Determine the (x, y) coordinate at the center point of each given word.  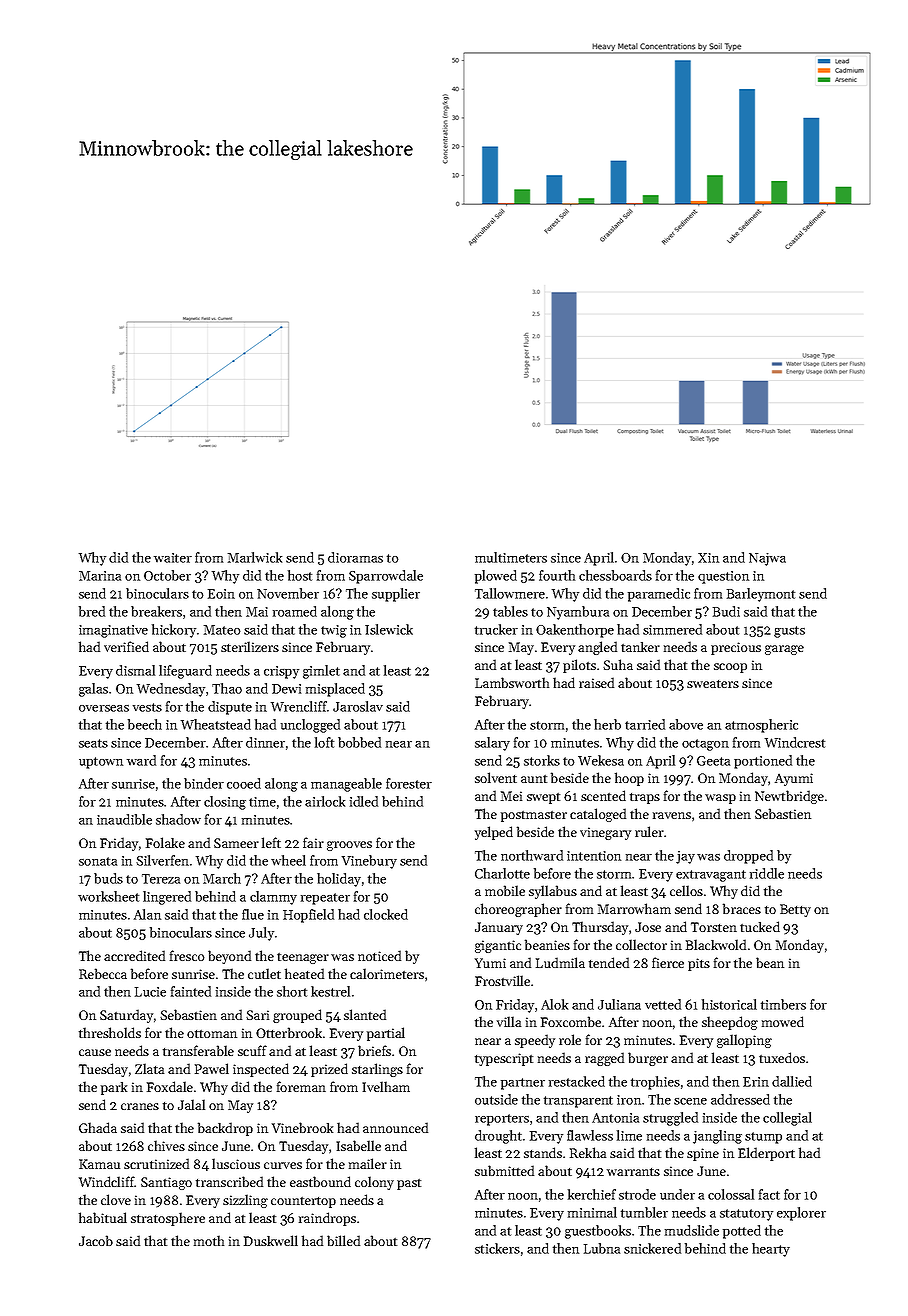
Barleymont (761, 595)
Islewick (389, 629)
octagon (705, 745)
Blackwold (716, 944)
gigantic (498, 946)
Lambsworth (512, 682)
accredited (134, 955)
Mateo (222, 630)
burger (648, 1059)
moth (209, 1240)
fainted (191, 991)
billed (343, 1240)
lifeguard (185, 672)
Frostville (502, 980)
